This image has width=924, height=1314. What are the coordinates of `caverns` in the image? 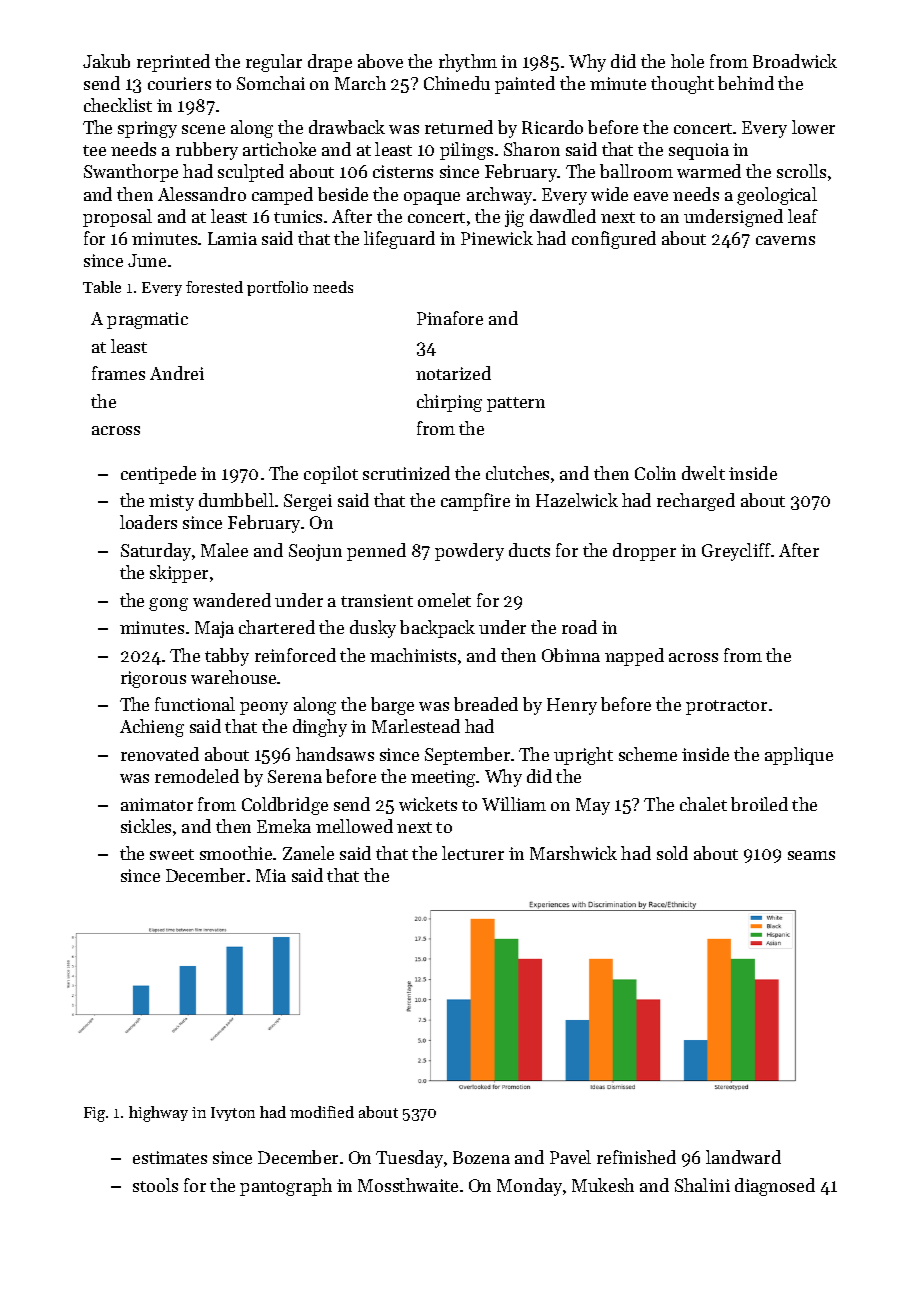 It's located at (785, 240).
